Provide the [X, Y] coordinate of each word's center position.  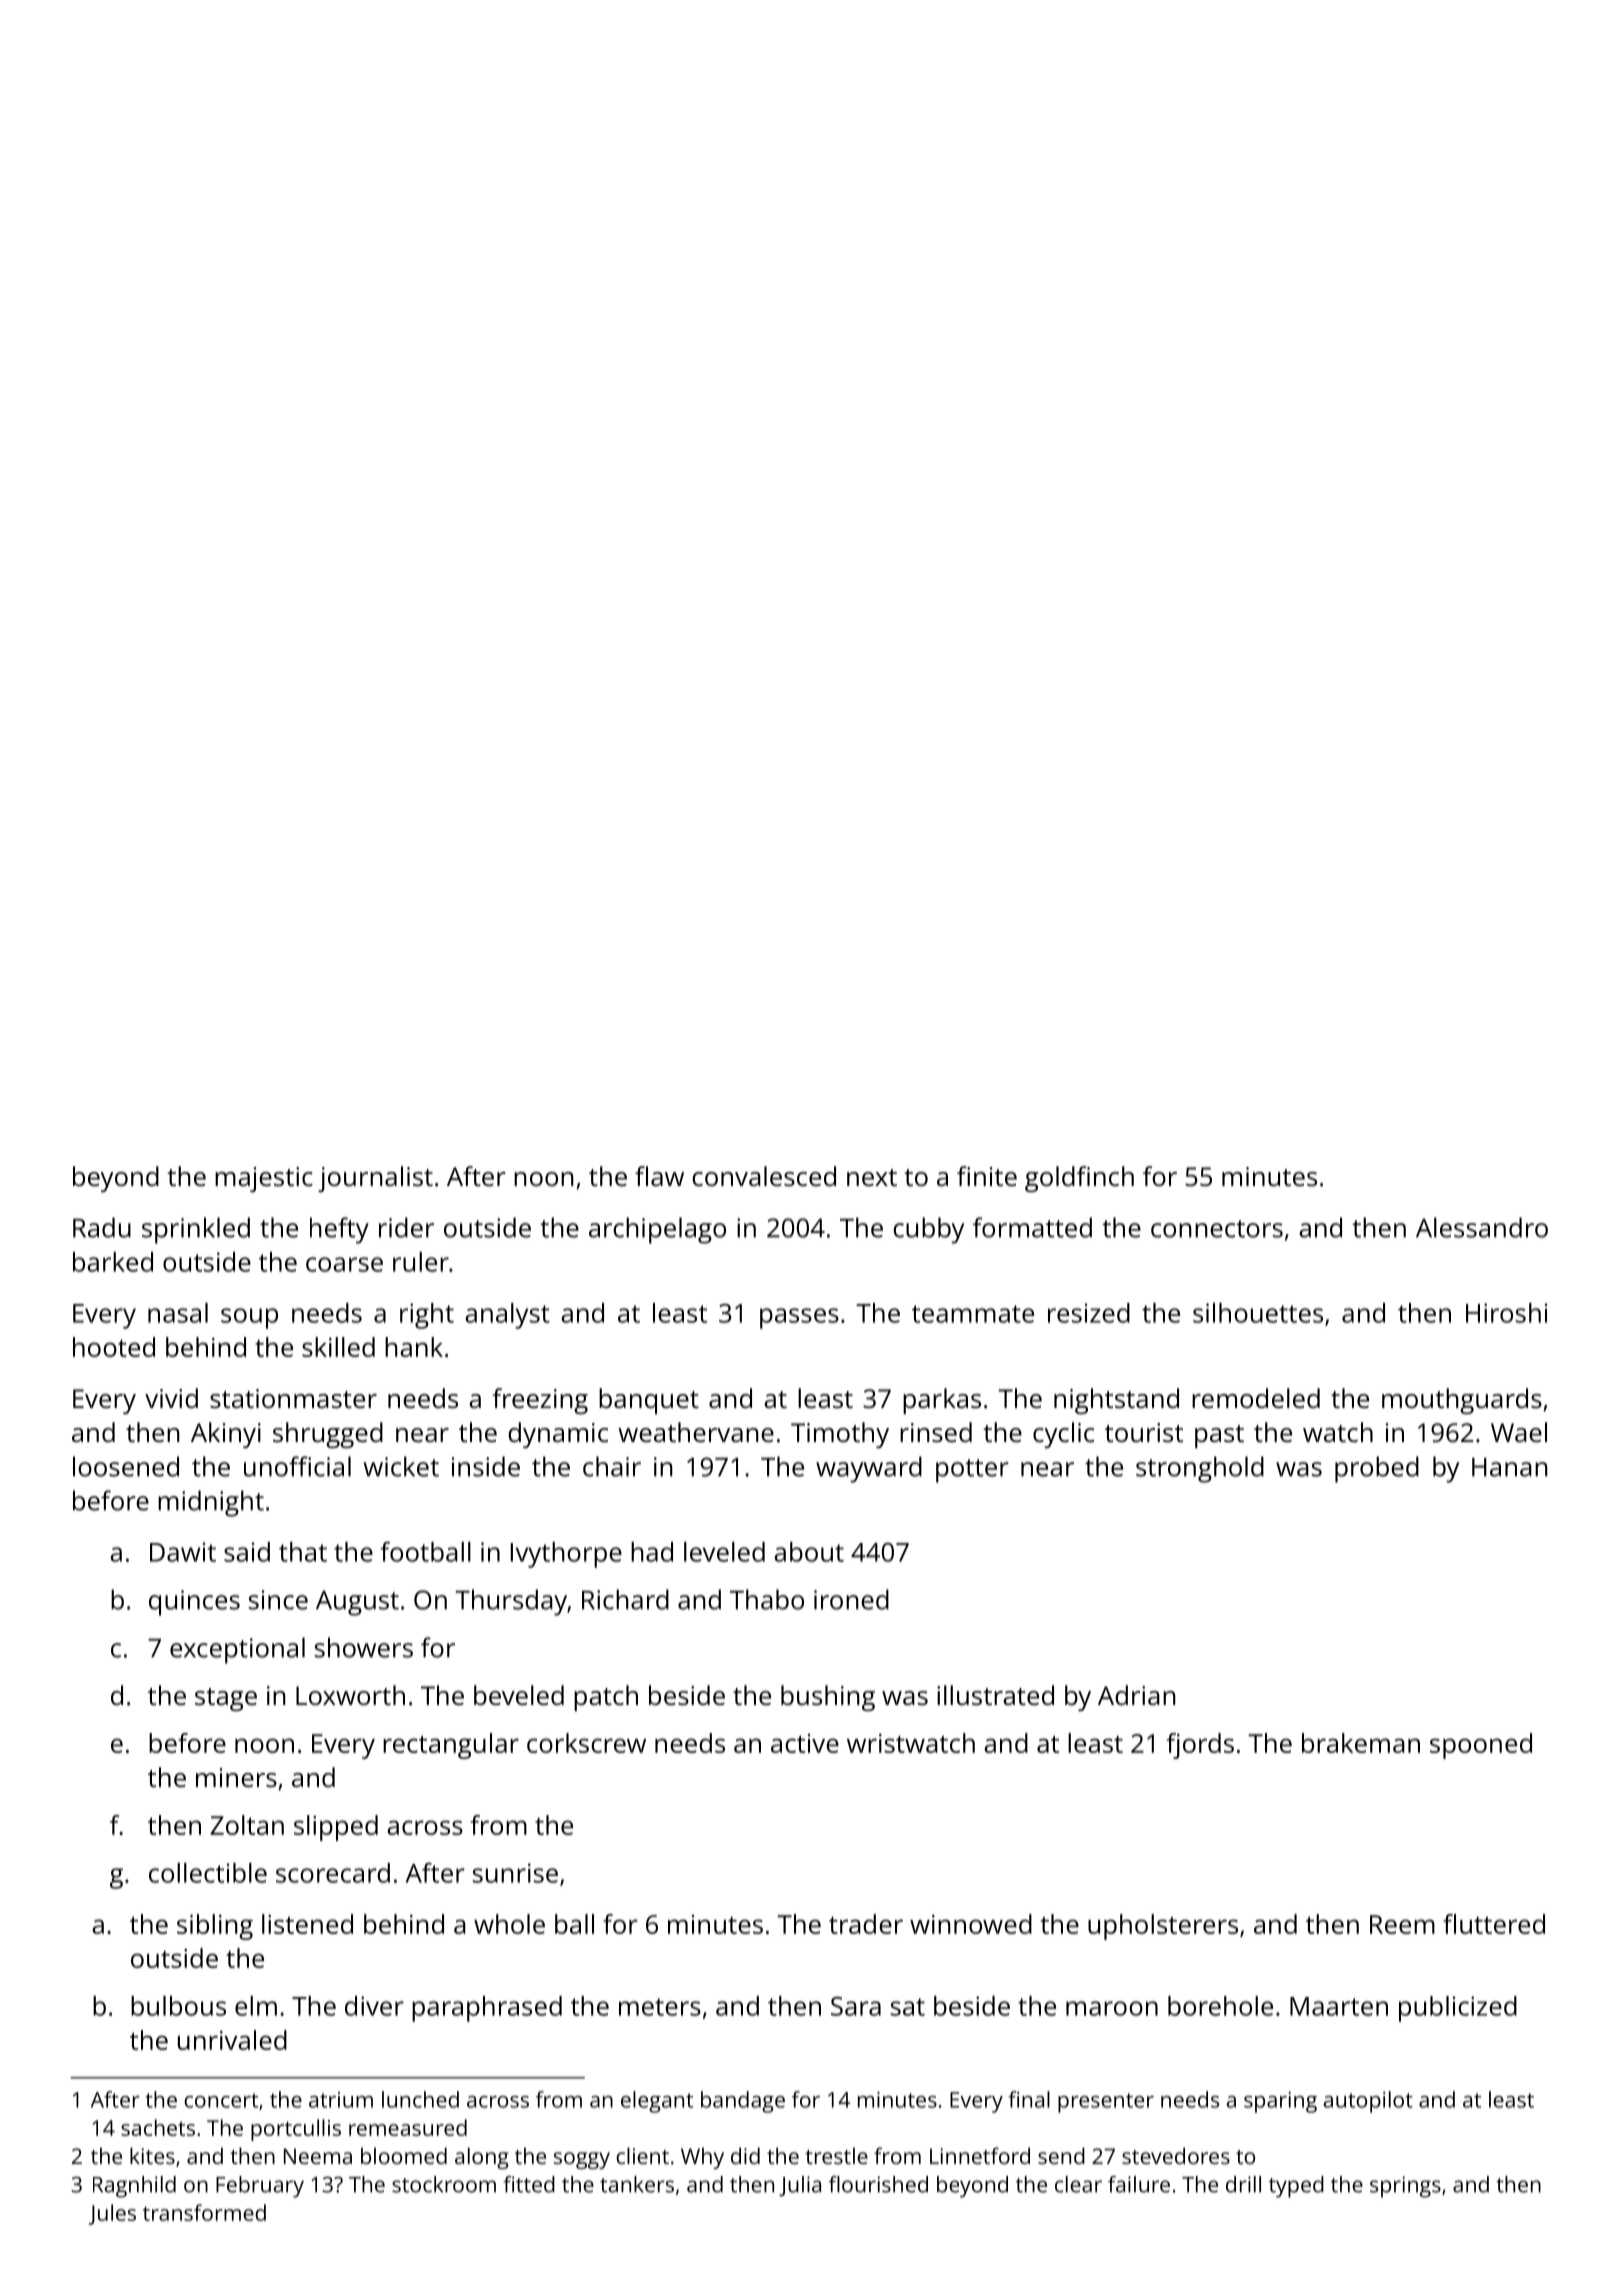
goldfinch [1079, 1179]
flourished [878, 2184]
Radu [102, 1227]
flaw [659, 1176]
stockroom [444, 2184]
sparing [1280, 2102]
